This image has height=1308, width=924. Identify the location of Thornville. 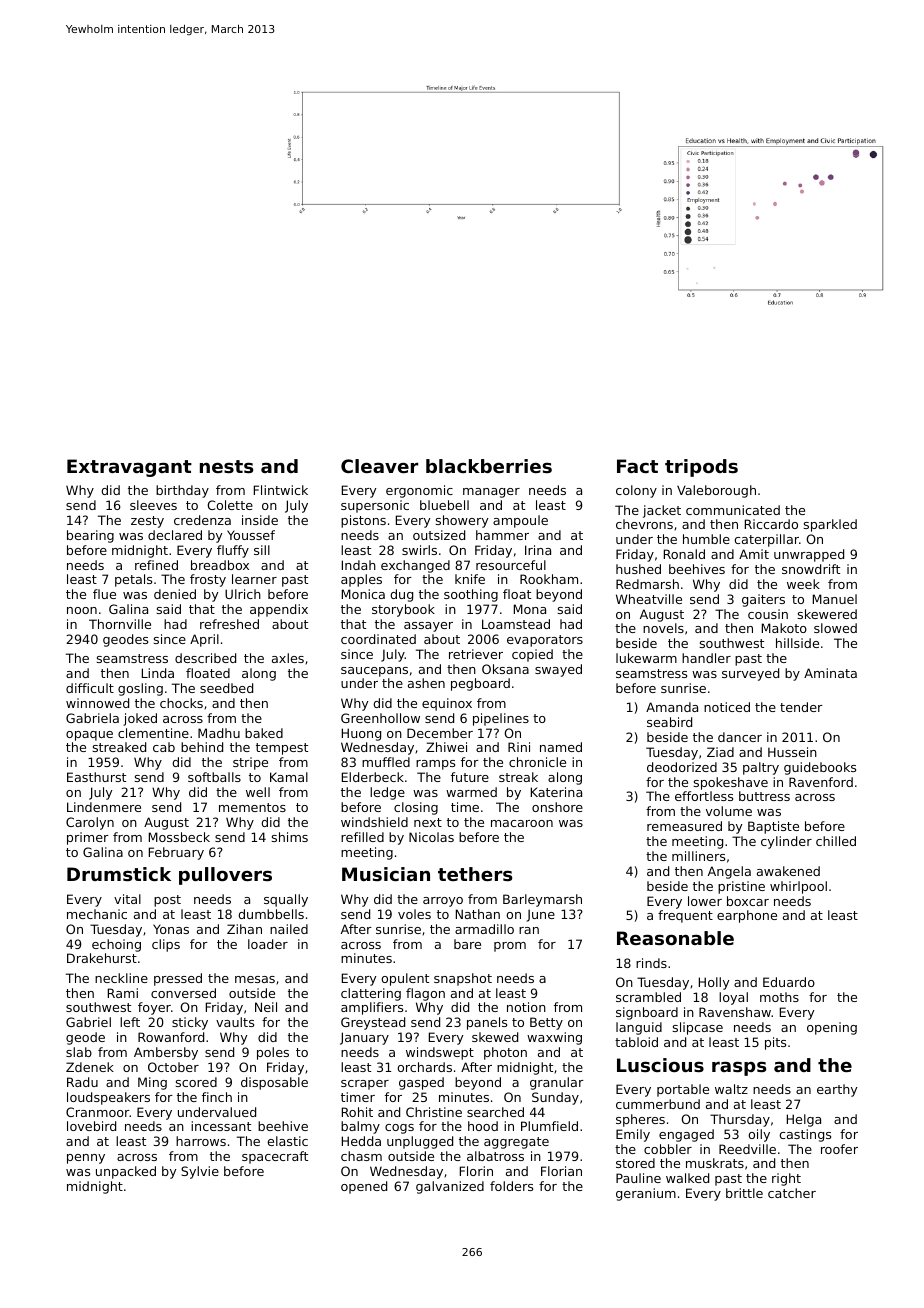
(120, 624).
